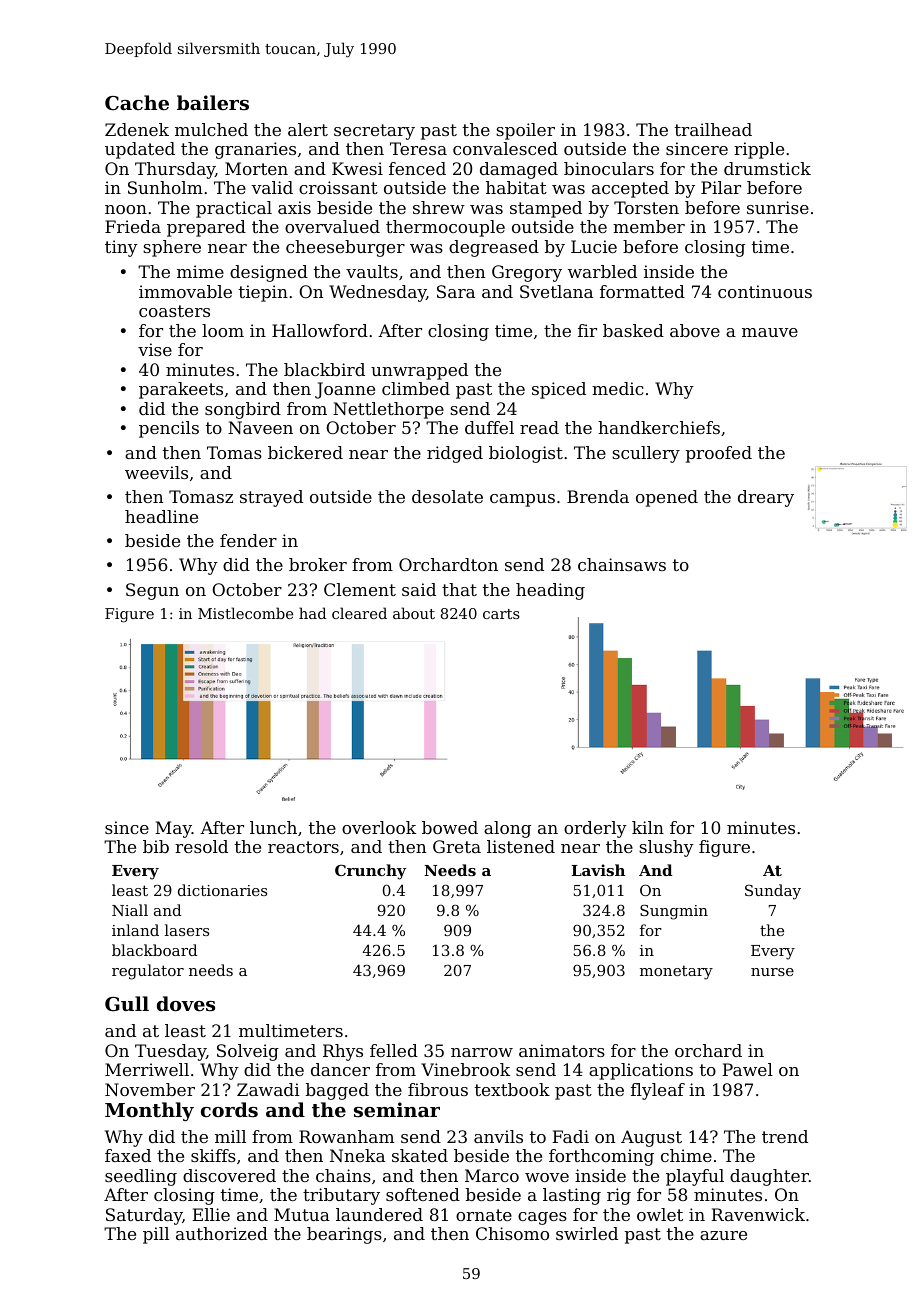 The height and width of the screenshot is (1308, 924). Describe the element at coordinates (713, 129) in the screenshot. I see `trailhead` at that location.
